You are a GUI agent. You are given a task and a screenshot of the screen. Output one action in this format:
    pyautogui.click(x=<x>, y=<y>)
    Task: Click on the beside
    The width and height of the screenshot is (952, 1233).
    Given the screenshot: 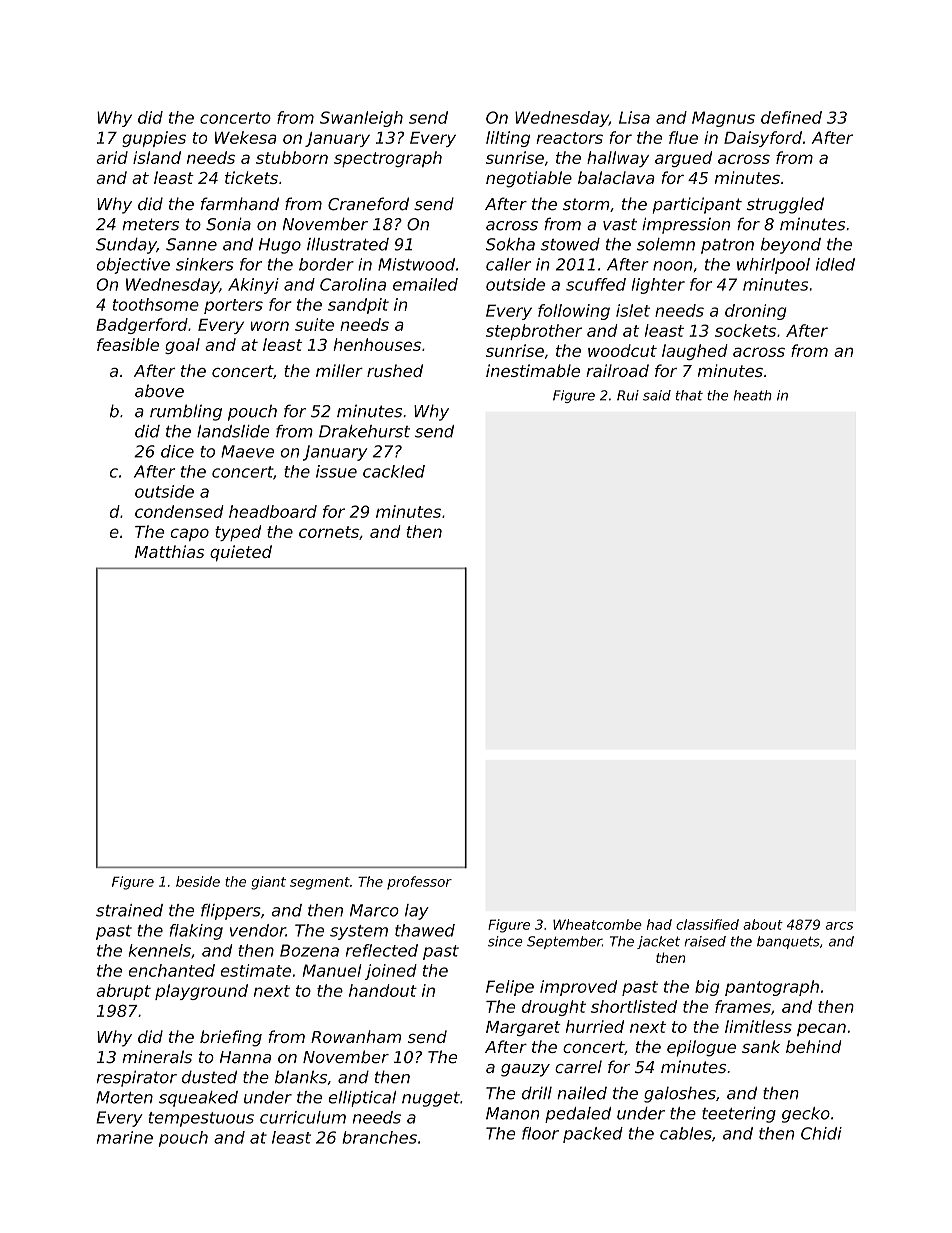 What is the action you would take?
    pyautogui.click(x=198, y=881)
